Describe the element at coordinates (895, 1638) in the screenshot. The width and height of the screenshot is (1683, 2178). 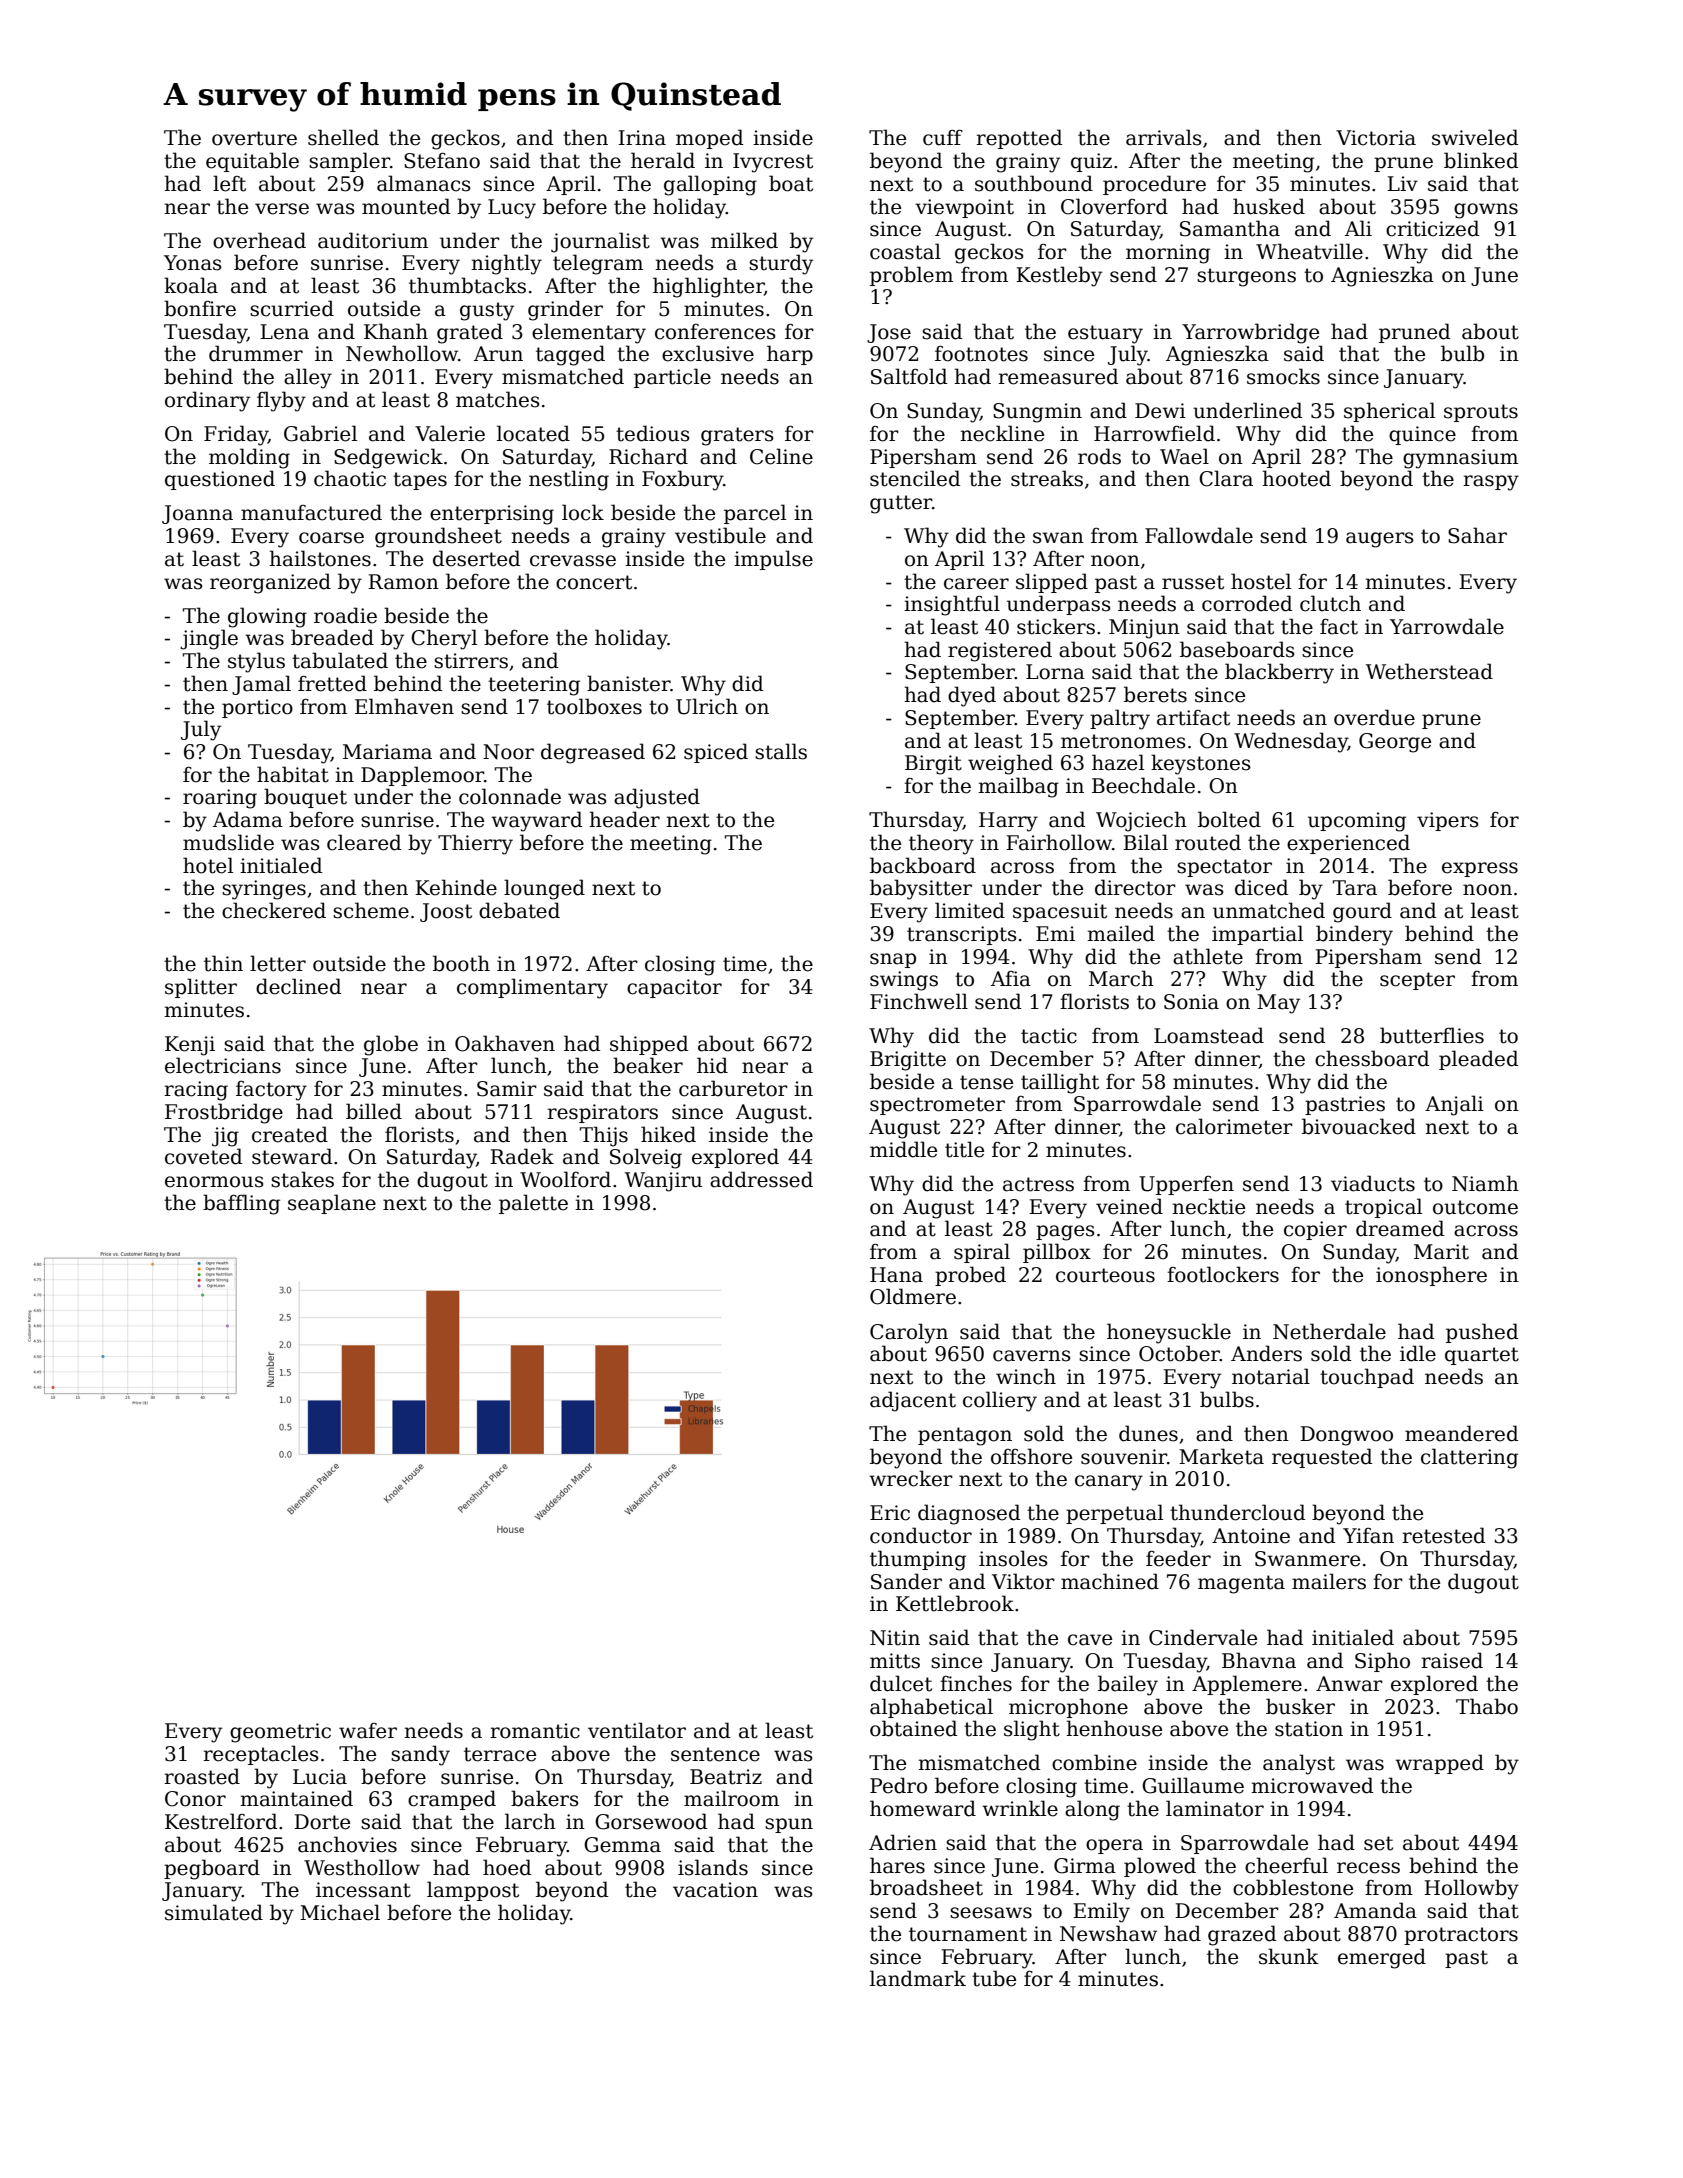
I see `Nitin` at that location.
